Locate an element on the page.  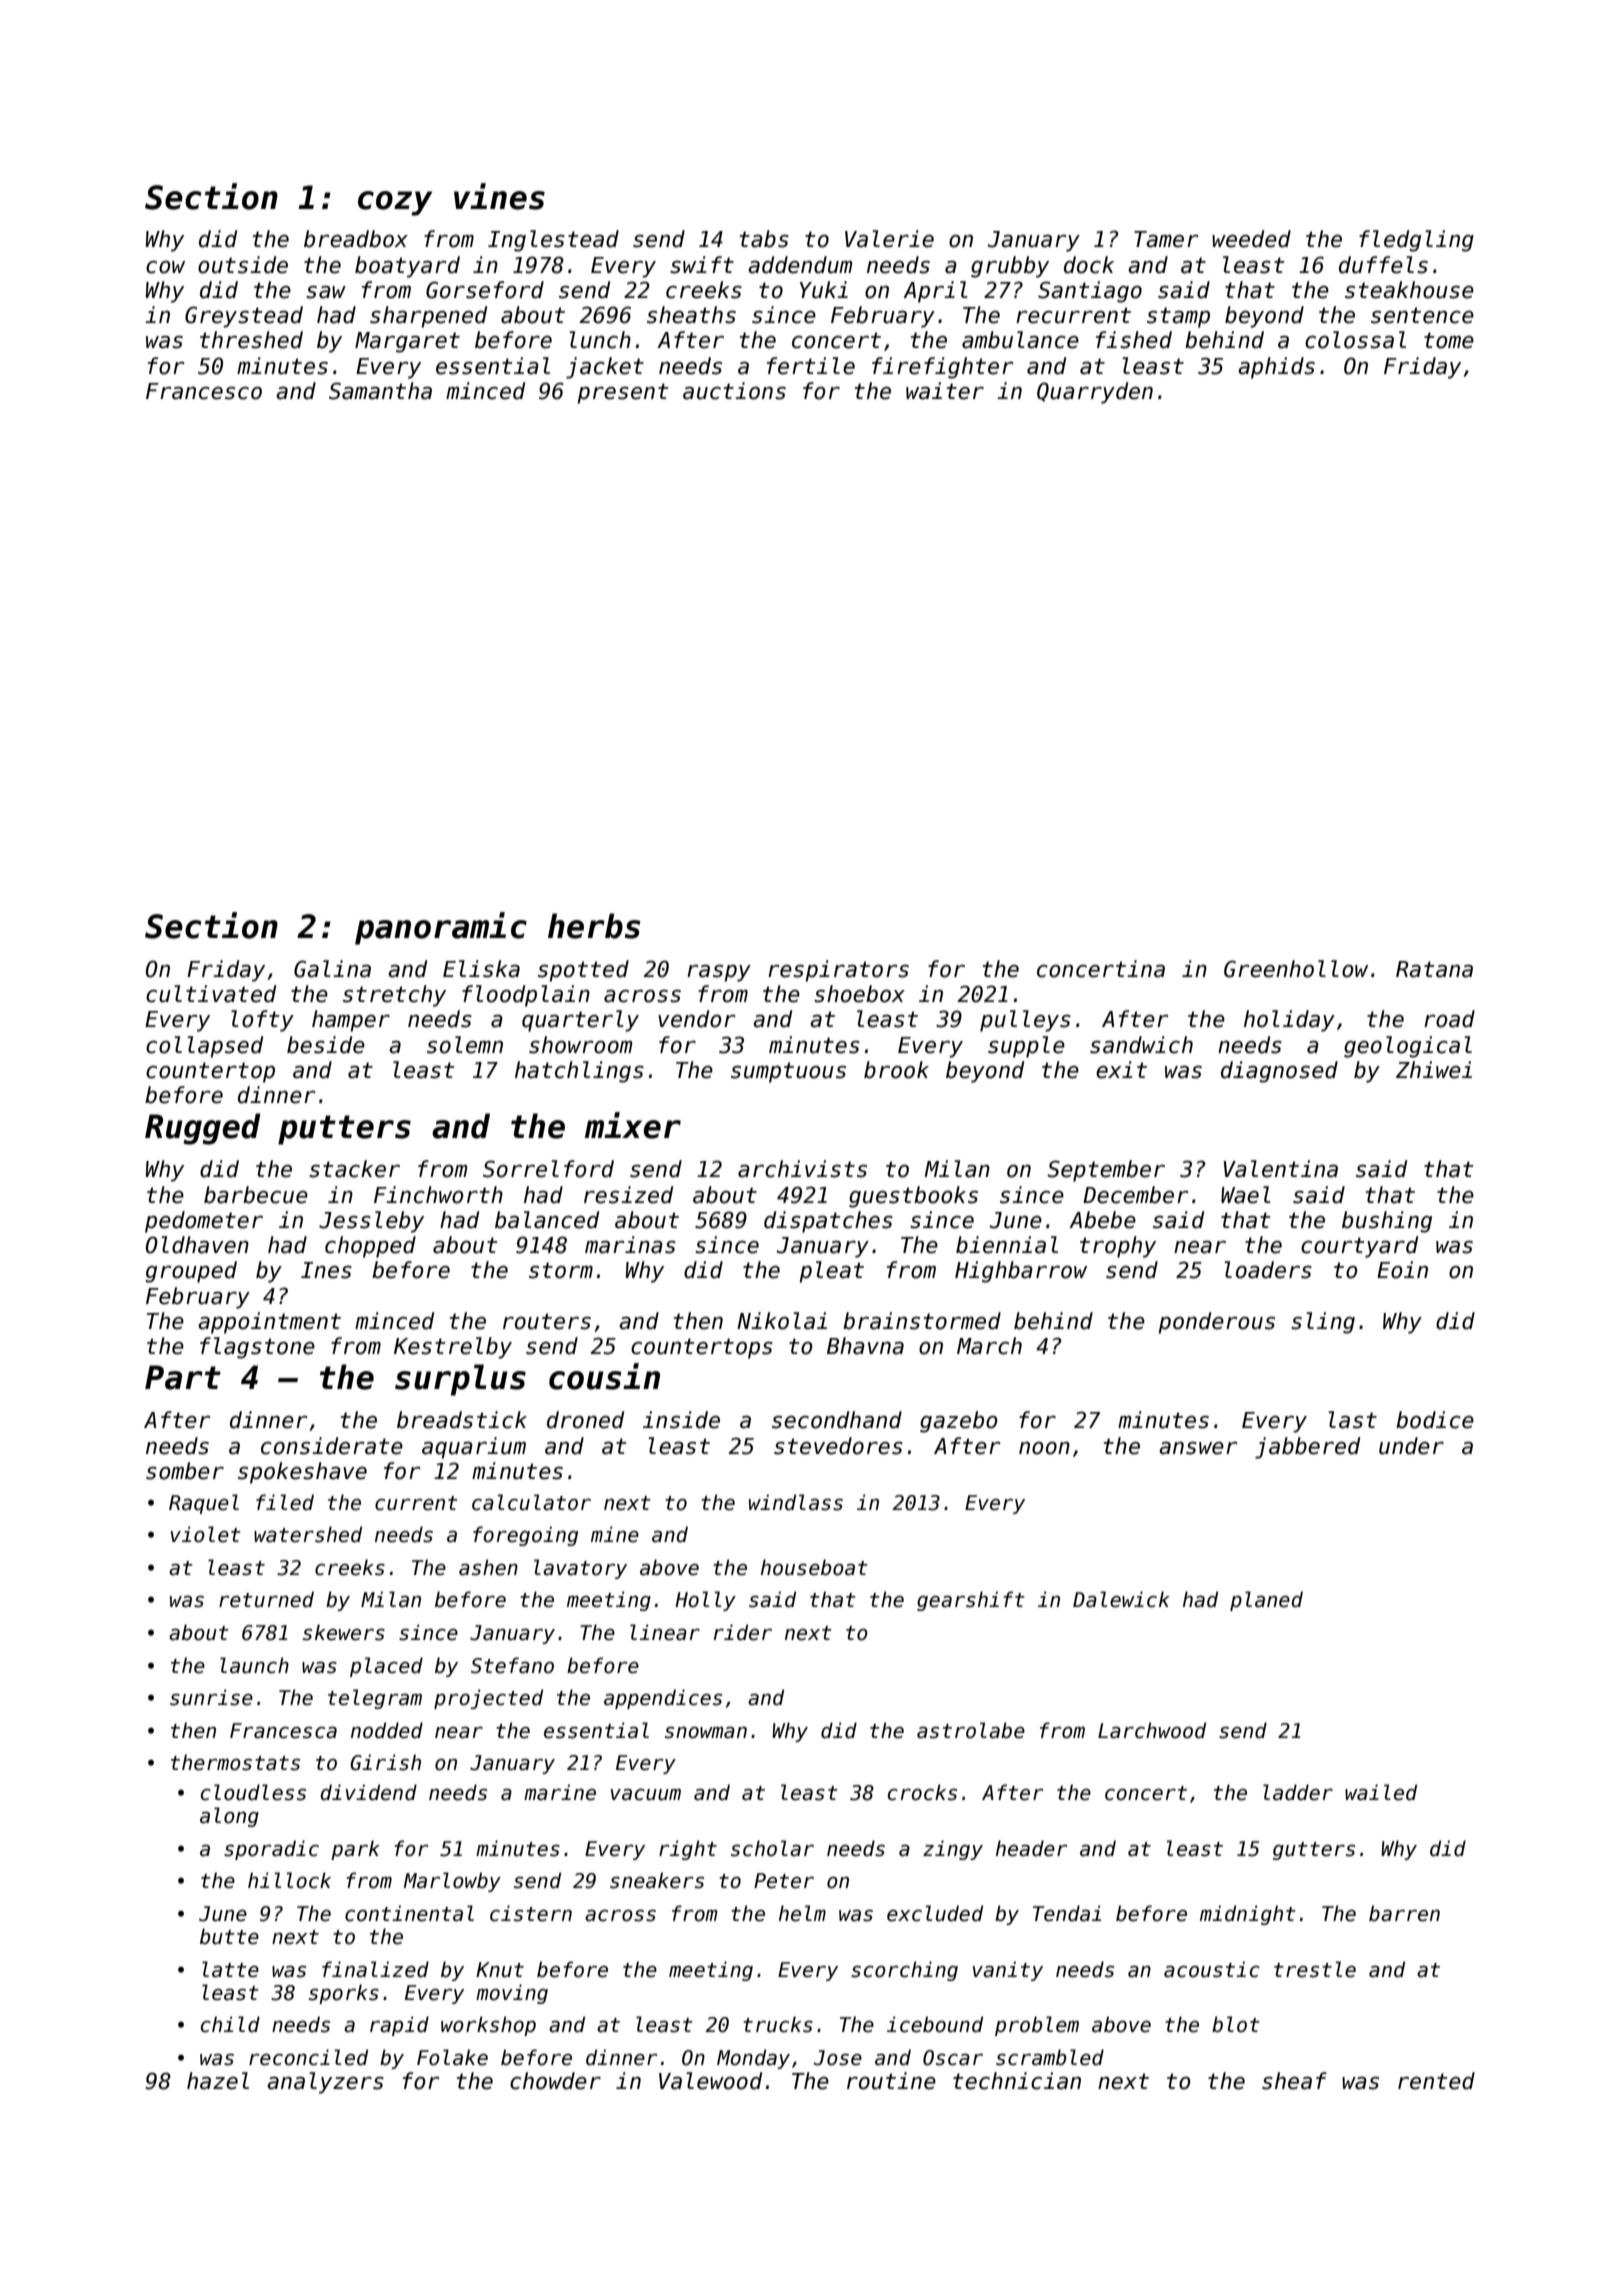
Sorrelford is located at coordinates (548, 1169).
